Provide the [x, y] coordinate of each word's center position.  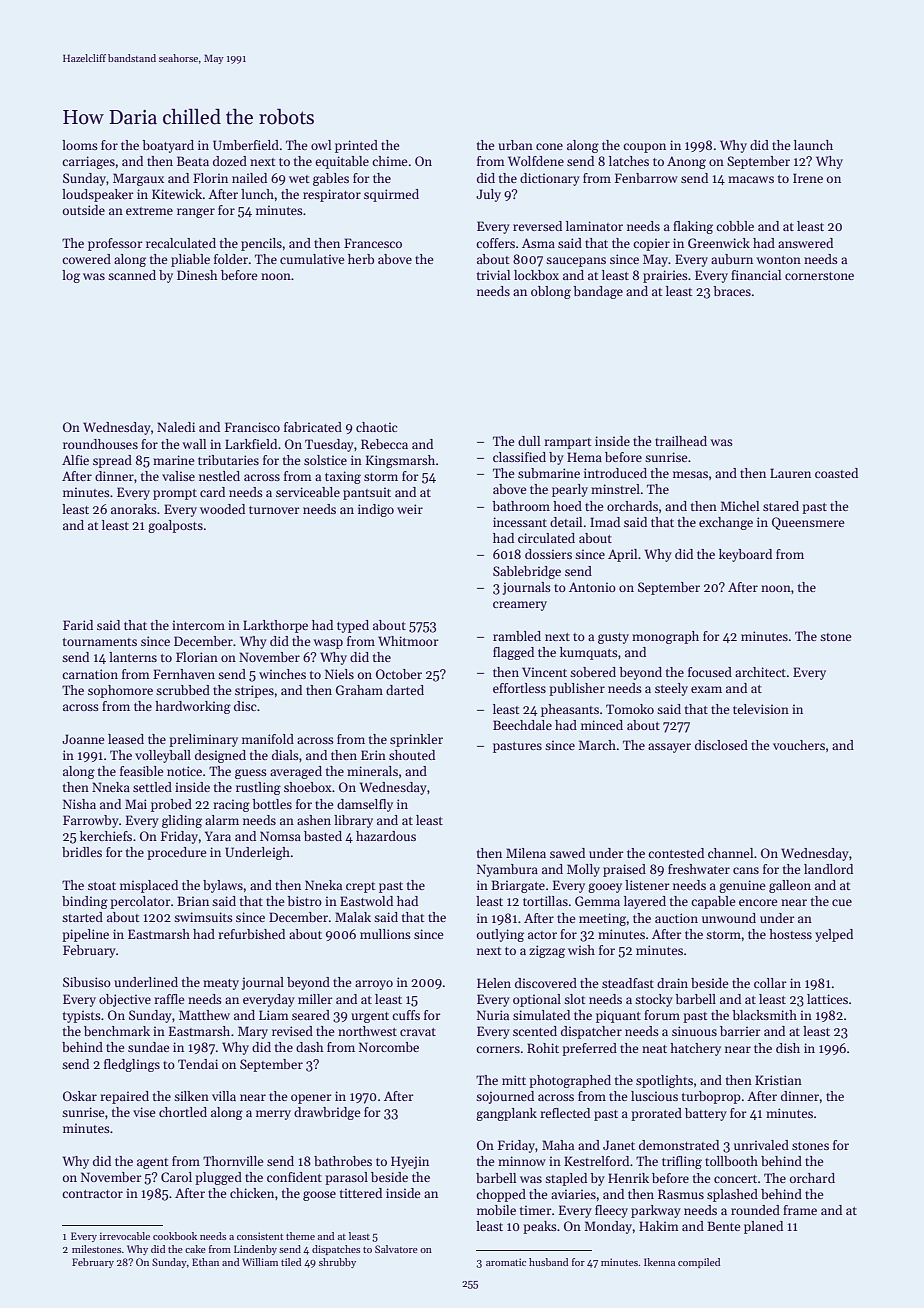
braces [732, 291]
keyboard [745, 555]
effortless [519, 688]
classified [519, 457]
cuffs [406, 1015]
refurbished [251, 934]
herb [361, 259]
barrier [740, 1031]
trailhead [681, 441]
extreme [149, 211]
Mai [136, 804]
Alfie [75, 460]
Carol [176, 1177]
